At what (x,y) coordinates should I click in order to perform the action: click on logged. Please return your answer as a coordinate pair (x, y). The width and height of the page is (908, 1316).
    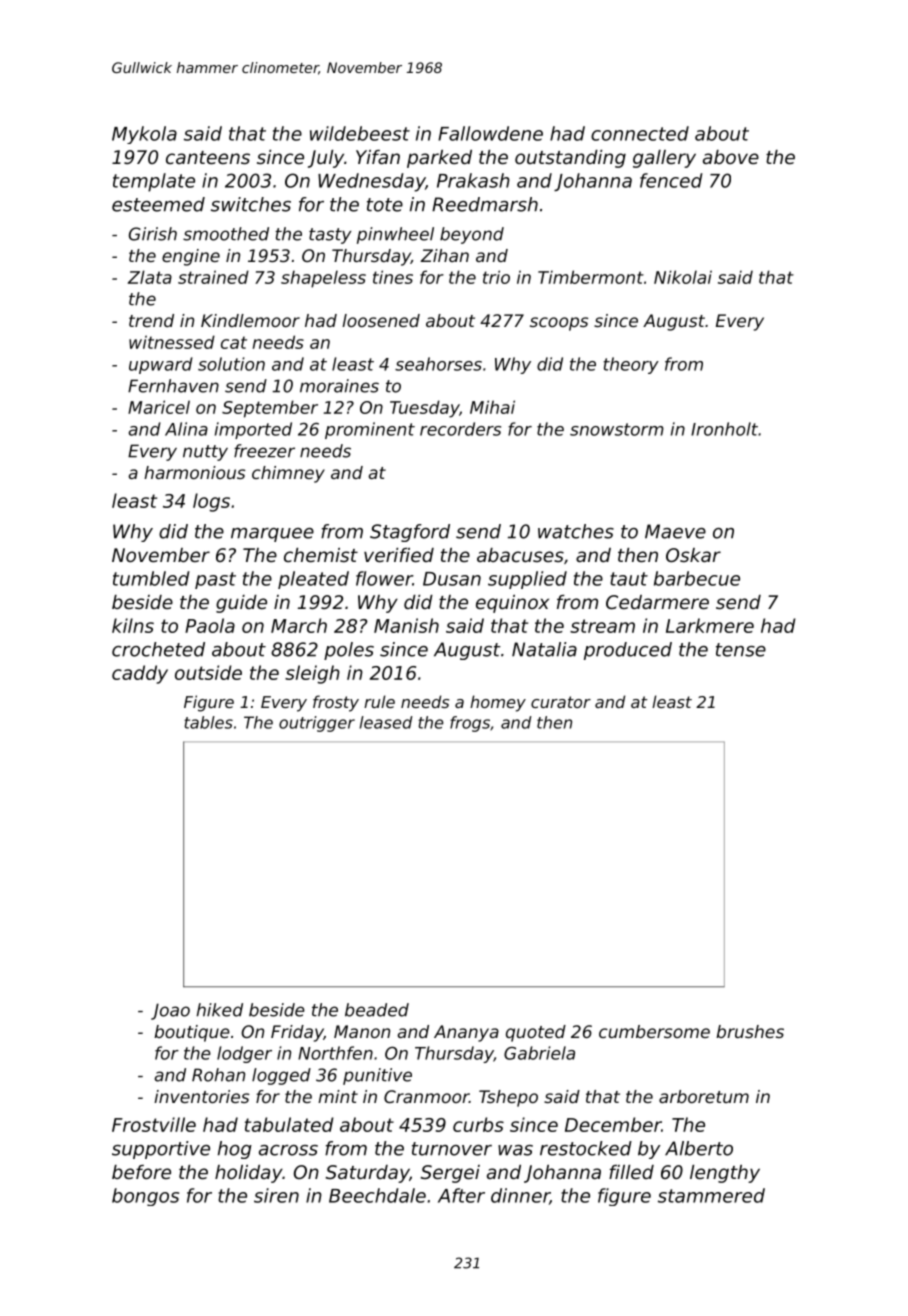
    Looking at the image, I should click on (281, 1076).
